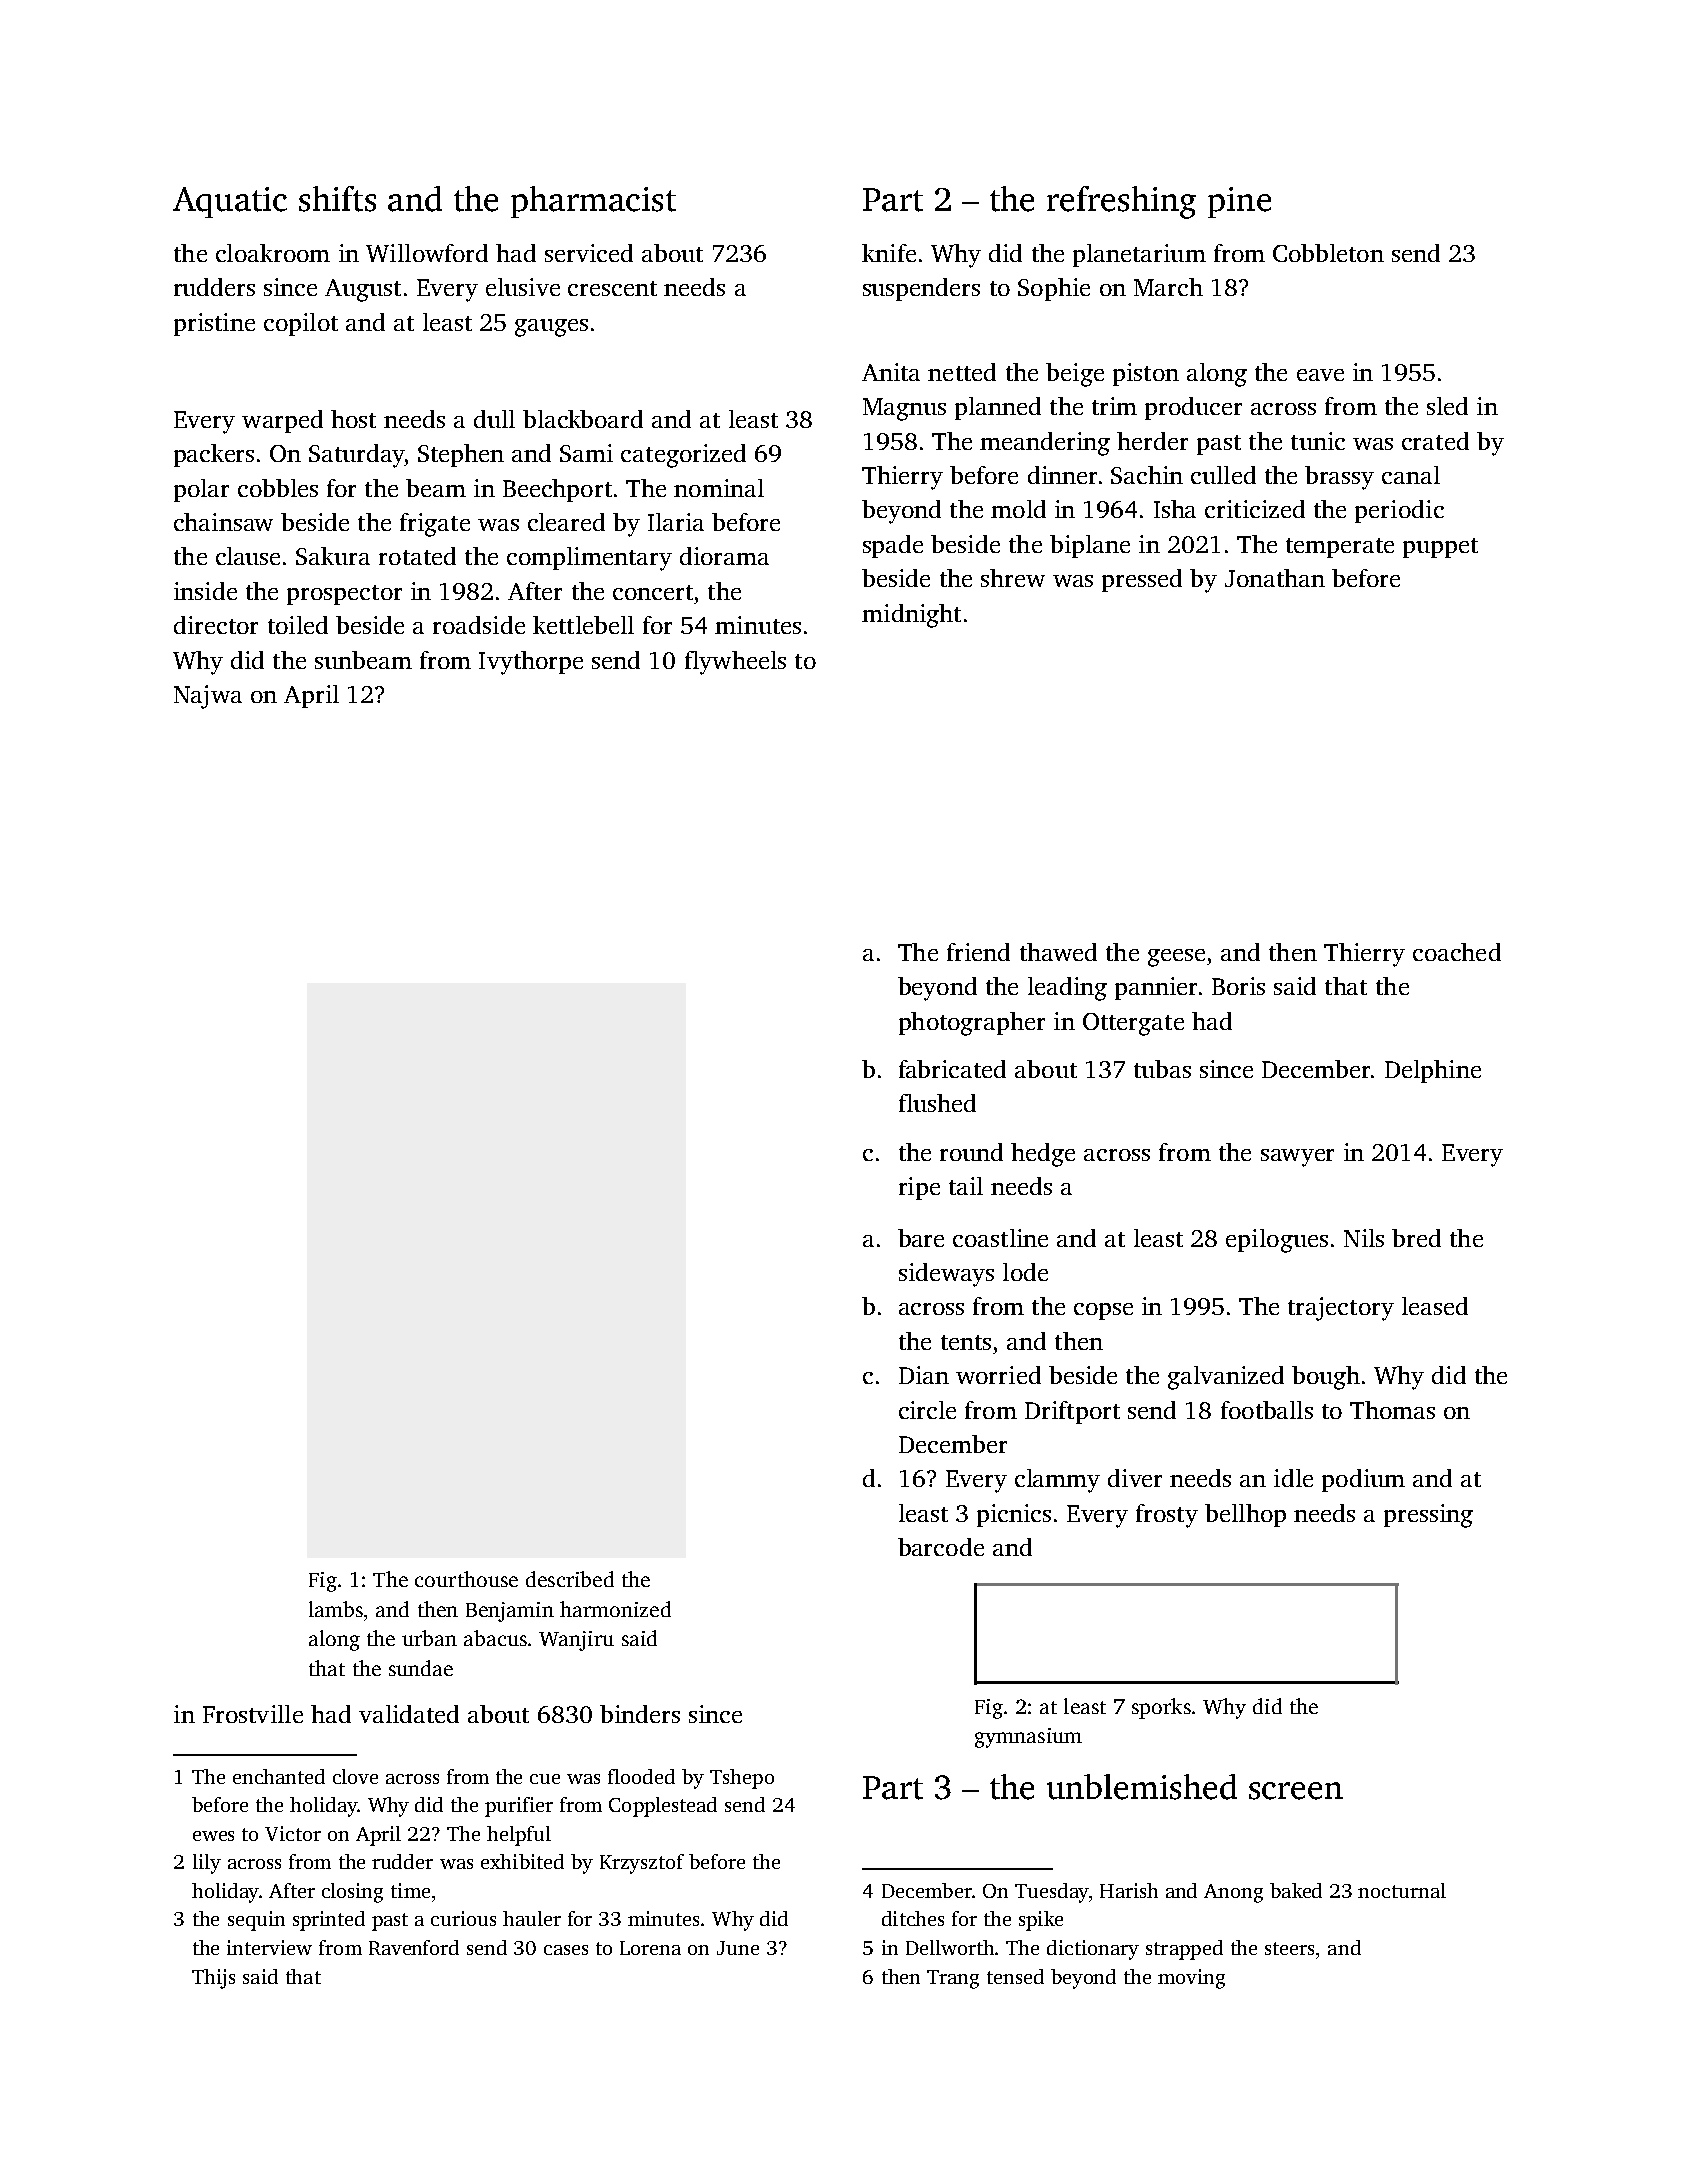  What do you see at coordinates (919, 1188) in the image?
I see `ripe` at bounding box center [919, 1188].
